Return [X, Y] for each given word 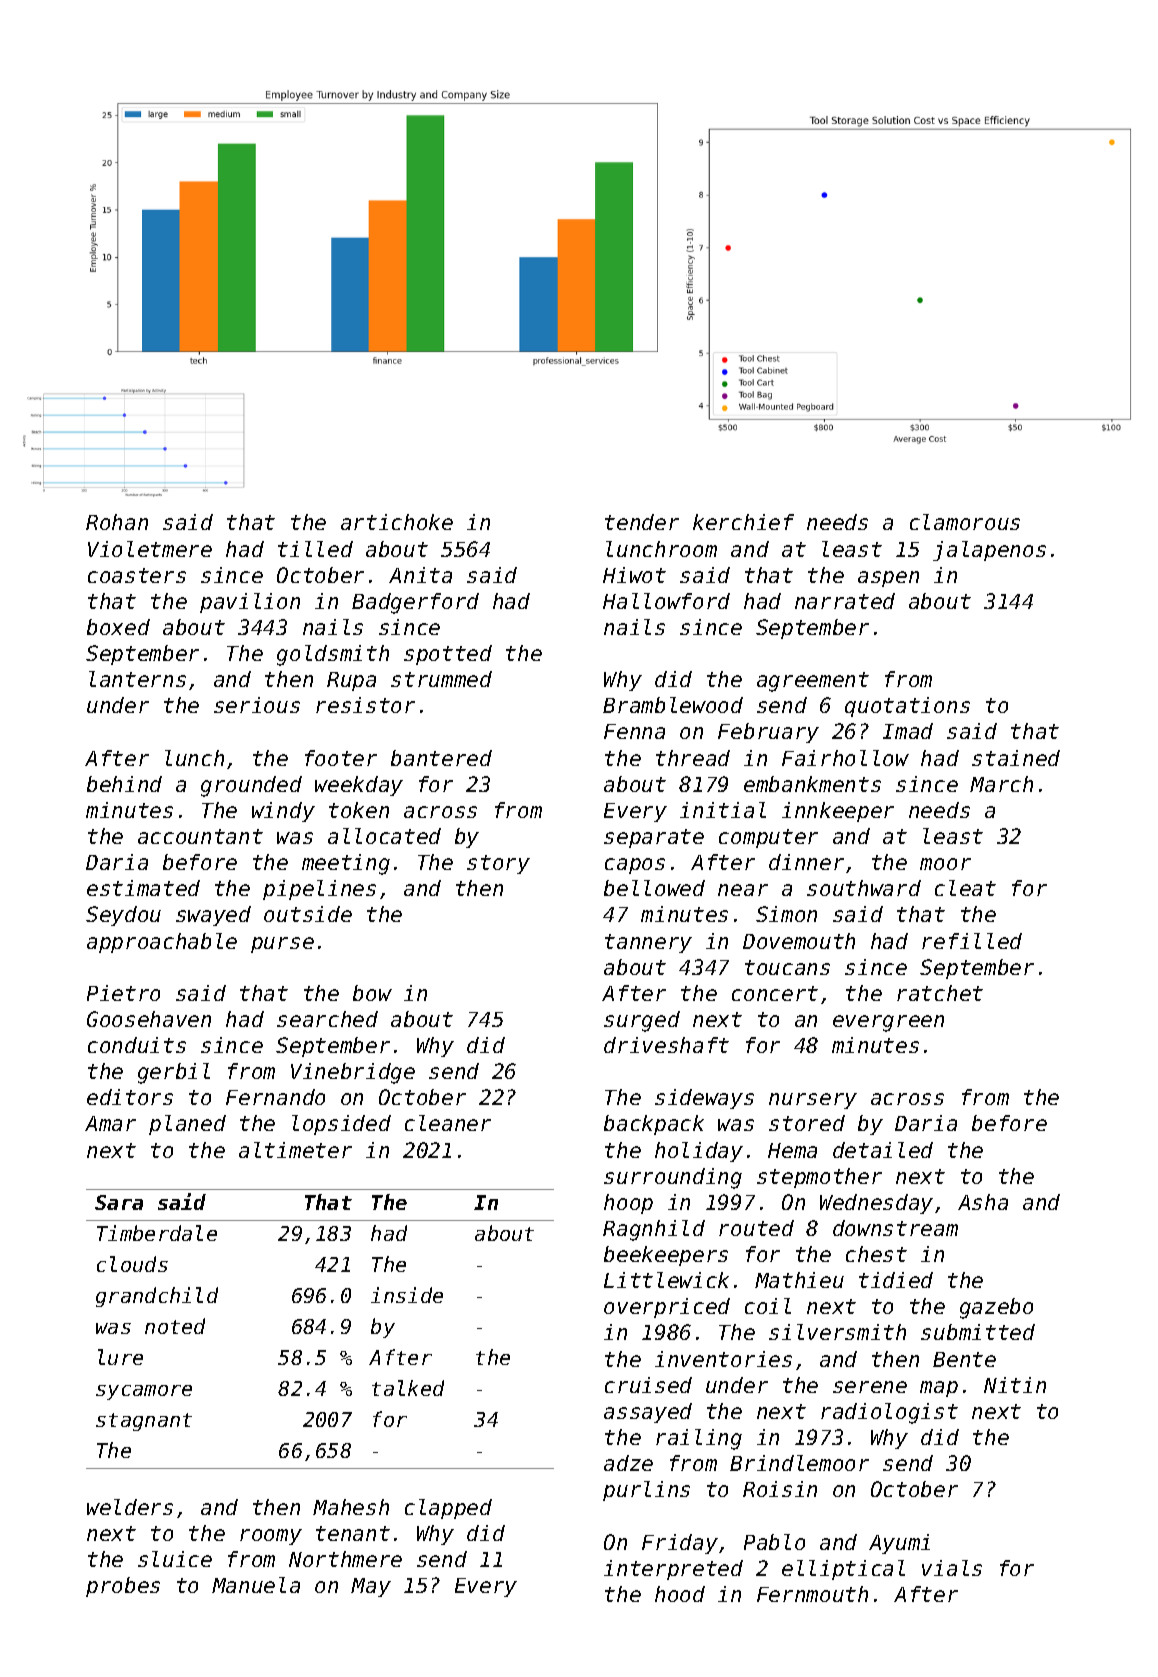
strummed [441, 679]
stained [1016, 758]
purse [282, 945]
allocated [384, 836]
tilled [315, 549]
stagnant [144, 1422]
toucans [787, 967]
